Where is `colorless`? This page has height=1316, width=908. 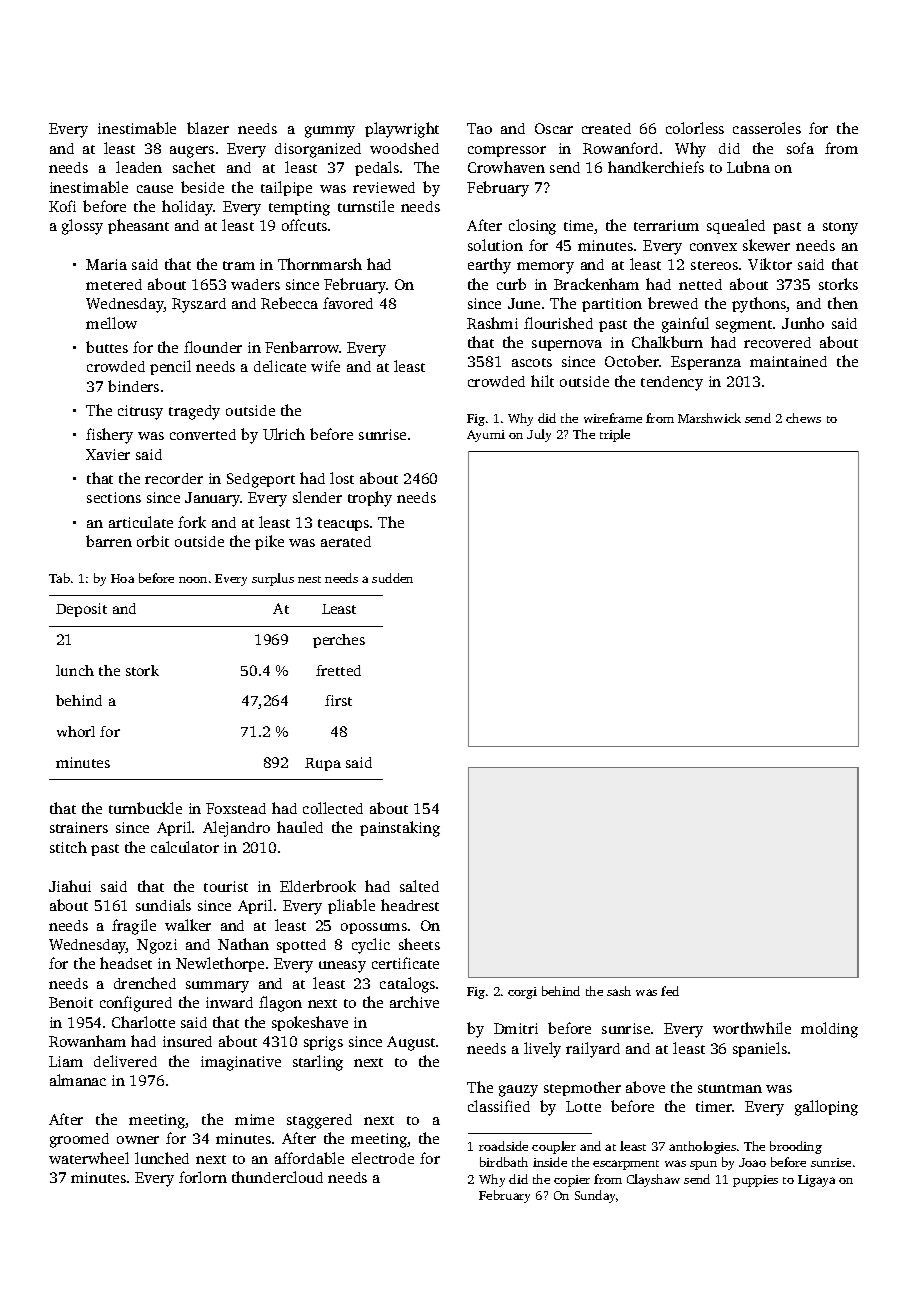 colorless is located at coordinates (695, 128).
